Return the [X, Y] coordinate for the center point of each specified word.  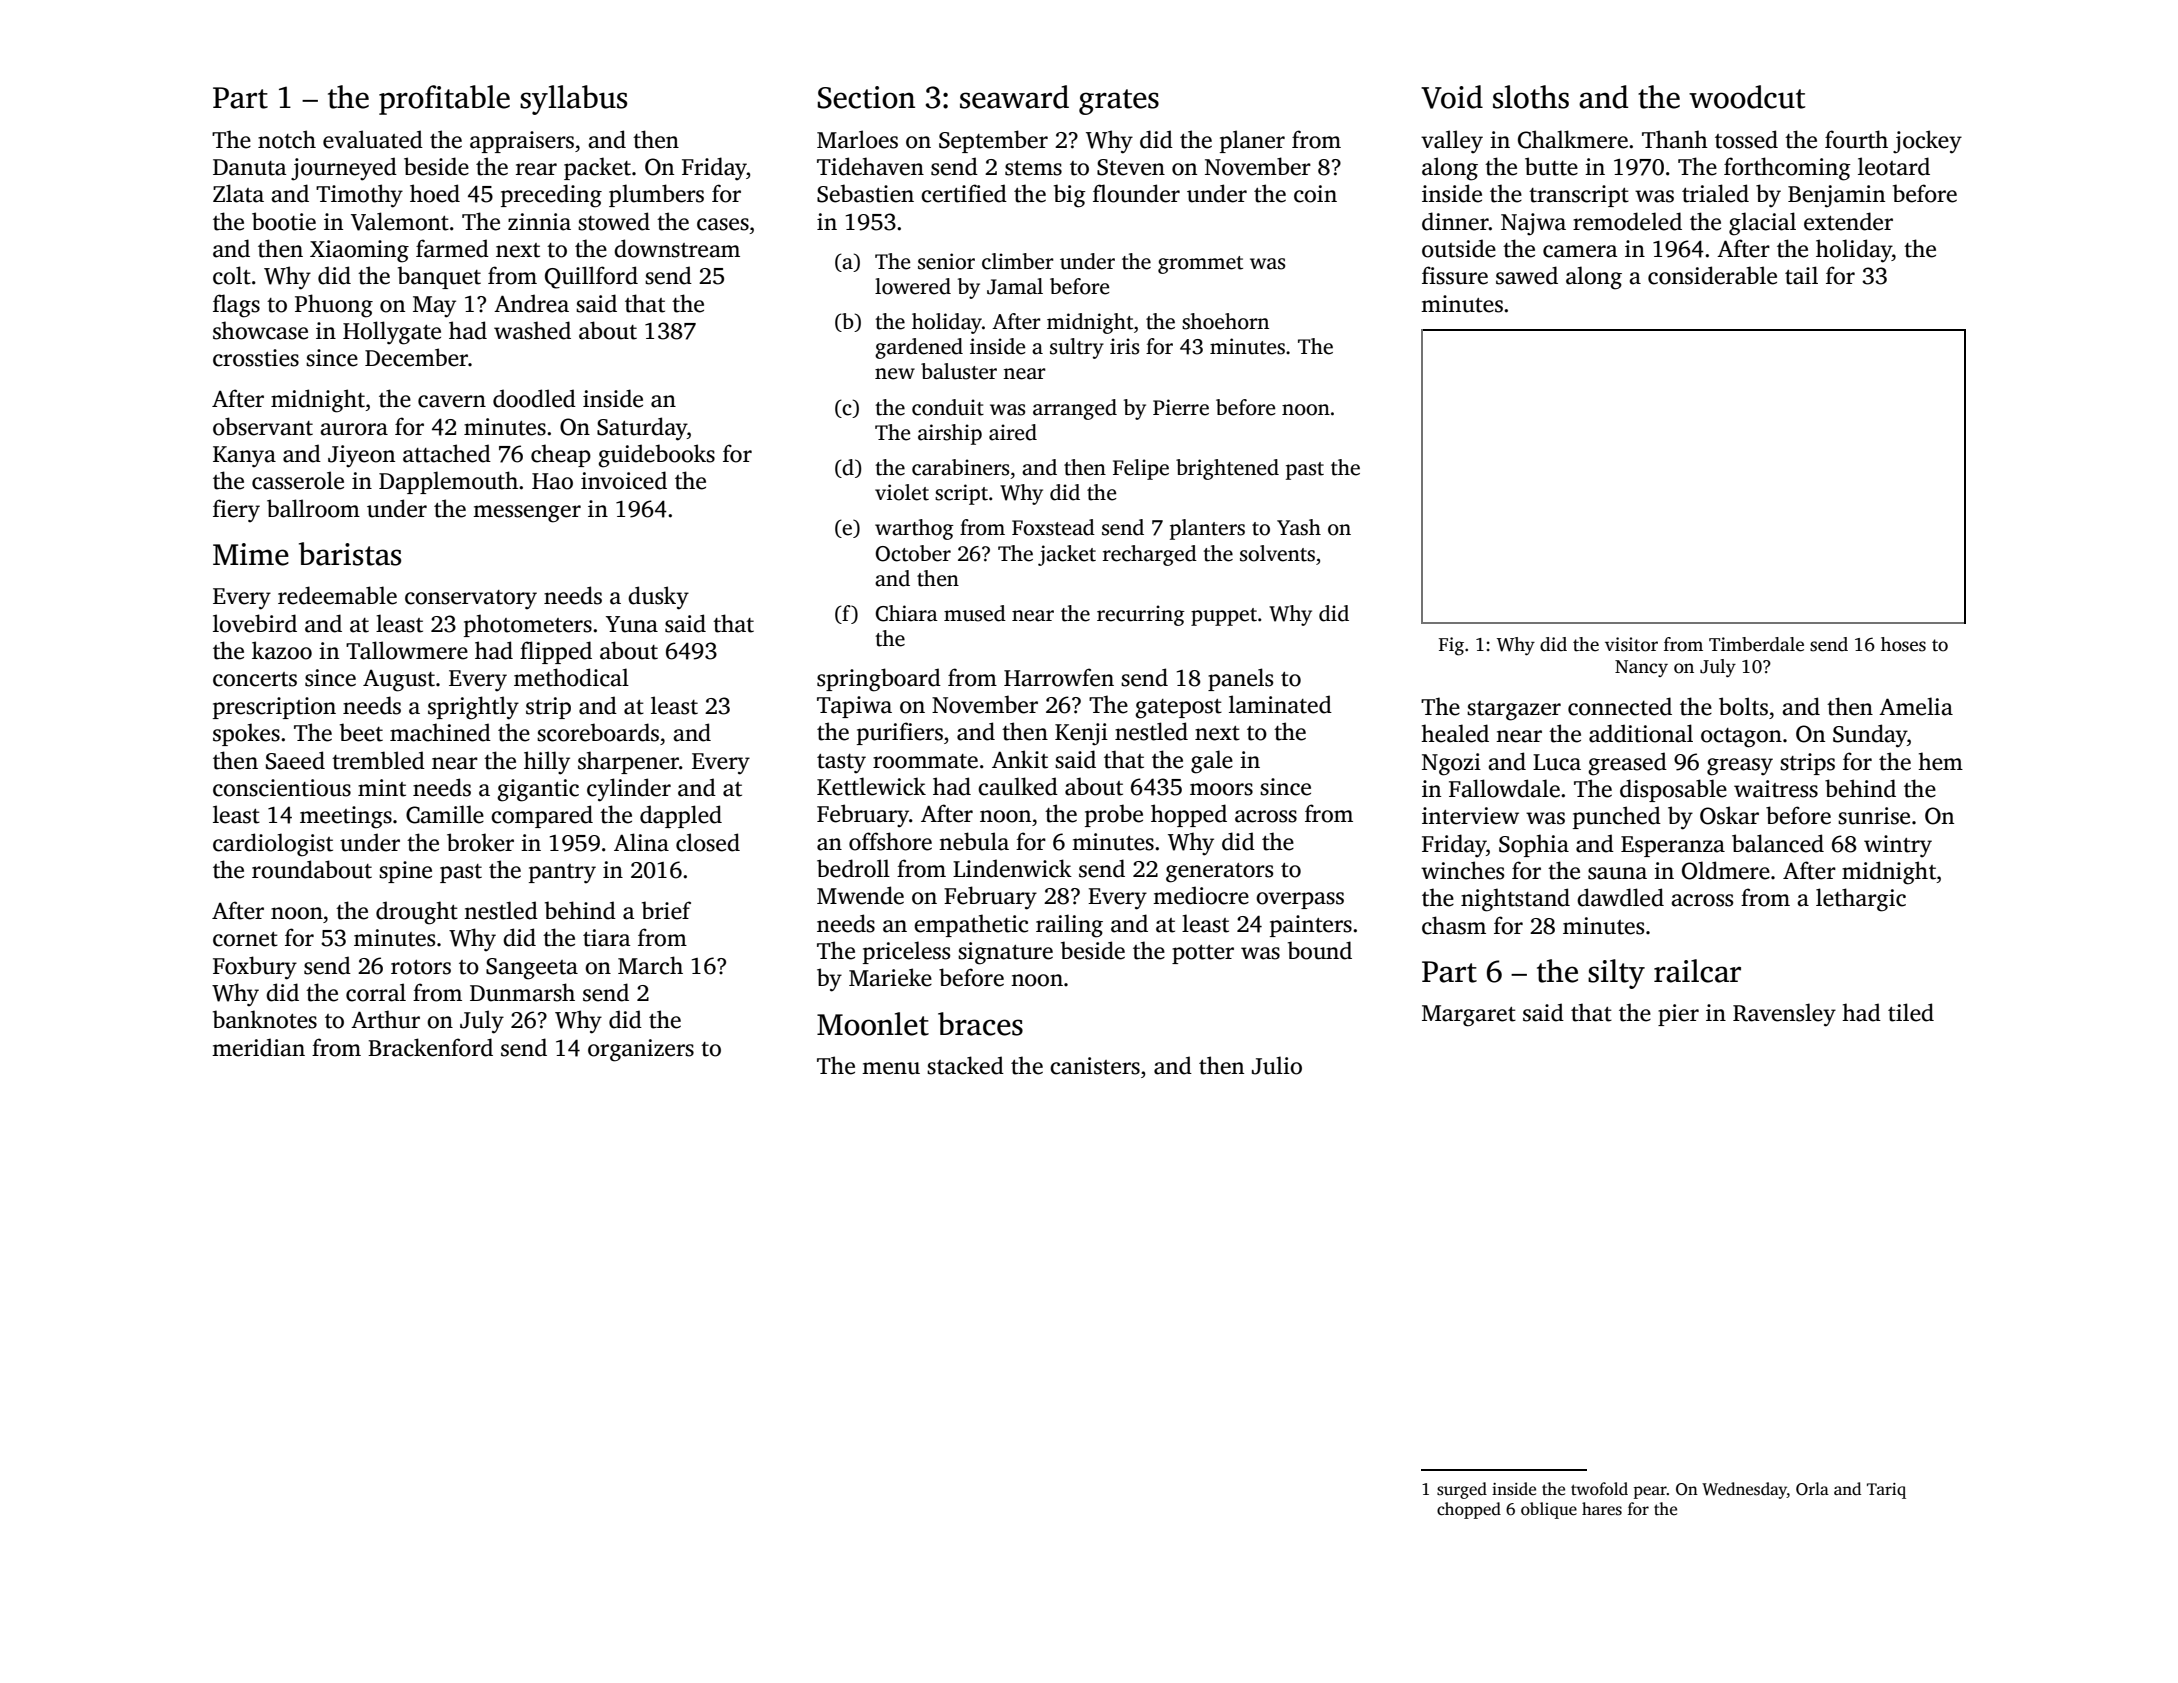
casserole [298, 480]
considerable [1712, 275]
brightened [1227, 469]
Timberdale [1756, 644]
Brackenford [430, 1047]
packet [597, 168]
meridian [258, 1047]
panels [1240, 679]
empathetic [971, 925]
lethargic [1861, 900]
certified [964, 193]
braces [980, 1024]
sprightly [473, 708]
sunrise [1874, 816]
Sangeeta [532, 969]
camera [1580, 251]
